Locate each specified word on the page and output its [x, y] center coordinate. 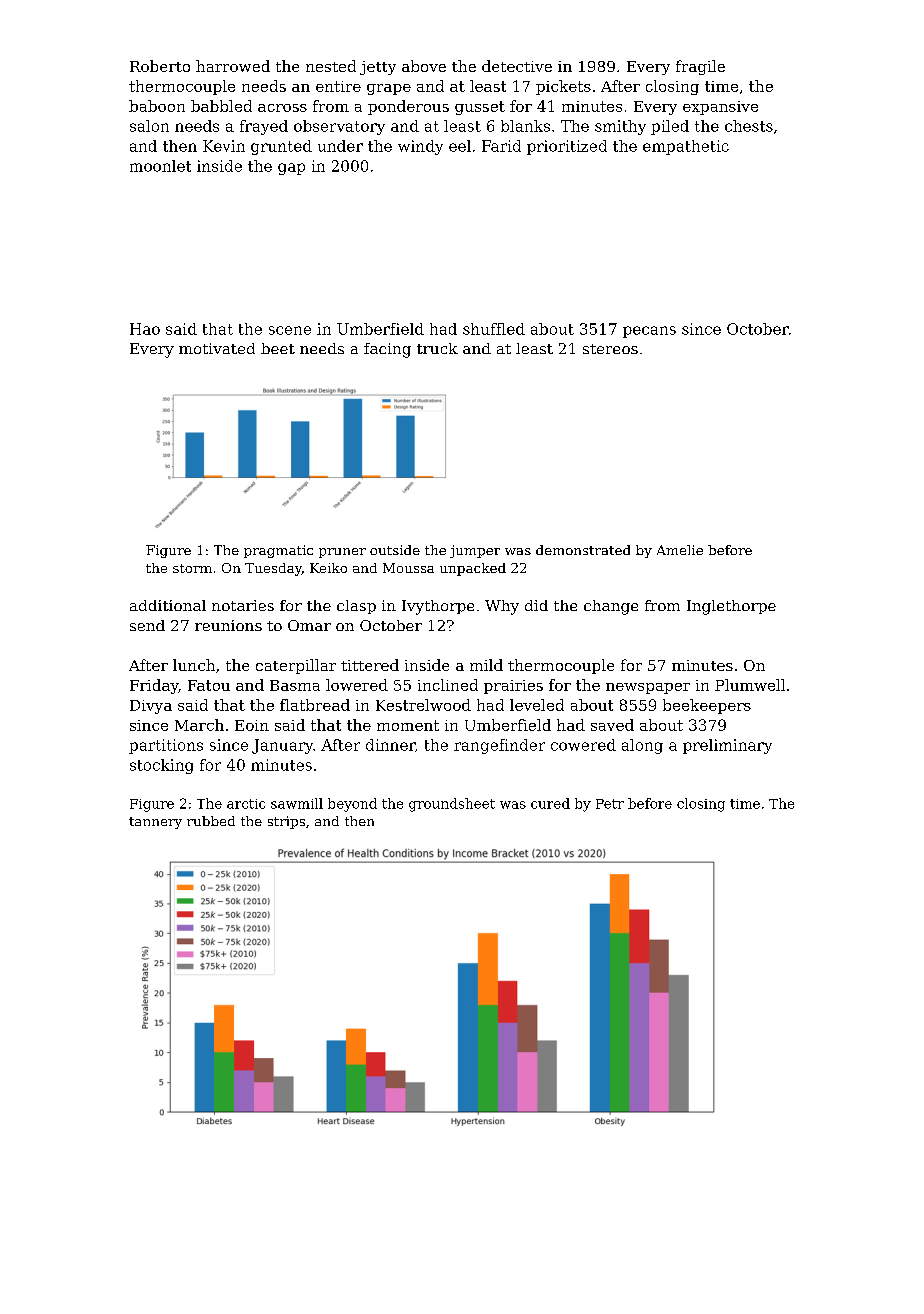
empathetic [686, 147]
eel [460, 146]
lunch [194, 665]
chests [749, 126]
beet [278, 348]
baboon [157, 106]
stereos [610, 349]
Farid [501, 146]
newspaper [648, 688]
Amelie [680, 550]
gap [291, 169]
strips [286, 822]
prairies [513, 687]
